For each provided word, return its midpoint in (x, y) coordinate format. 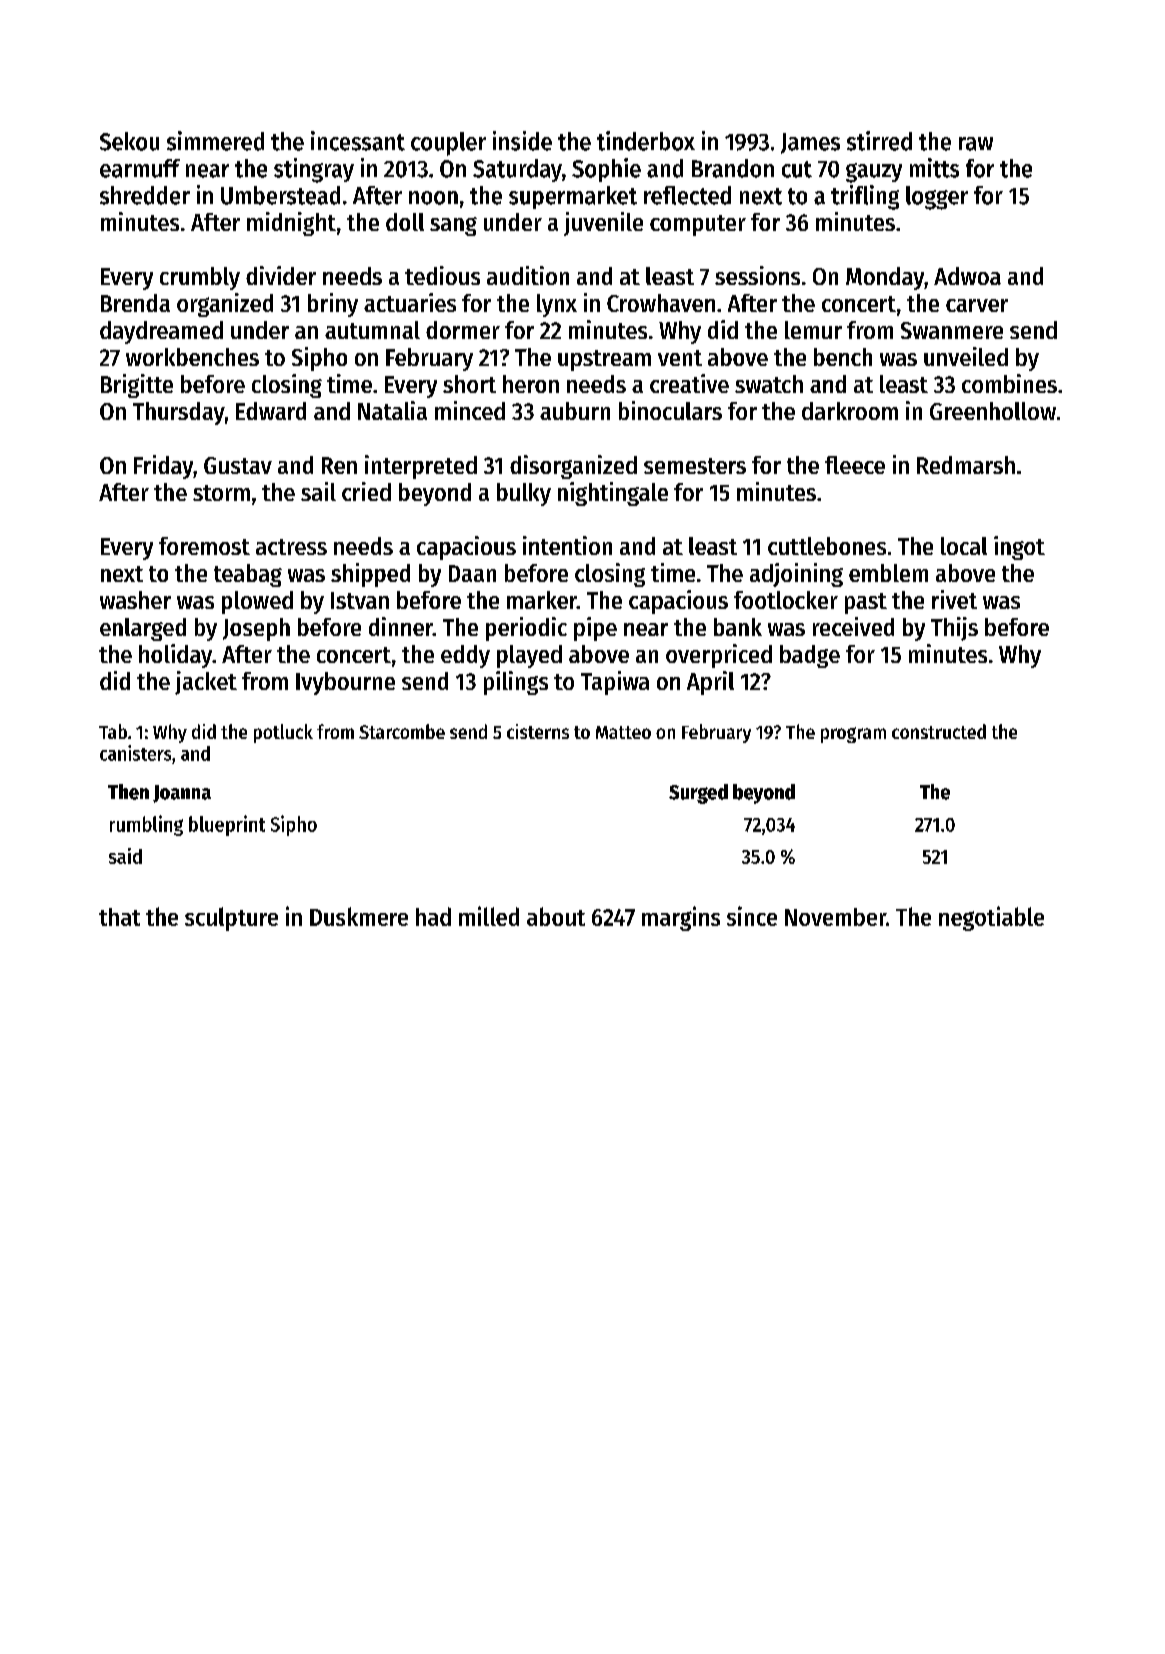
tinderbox (646, 141)
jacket (206, 683)
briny (333, 305)
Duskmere (359, 916)
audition (528, 275)
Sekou (129, 141)
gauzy (874, 173)
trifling (865, 197)
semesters (695, 466)
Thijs (954, 629)
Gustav (238, 465)
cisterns (538, 731)
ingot (1019, 548)
